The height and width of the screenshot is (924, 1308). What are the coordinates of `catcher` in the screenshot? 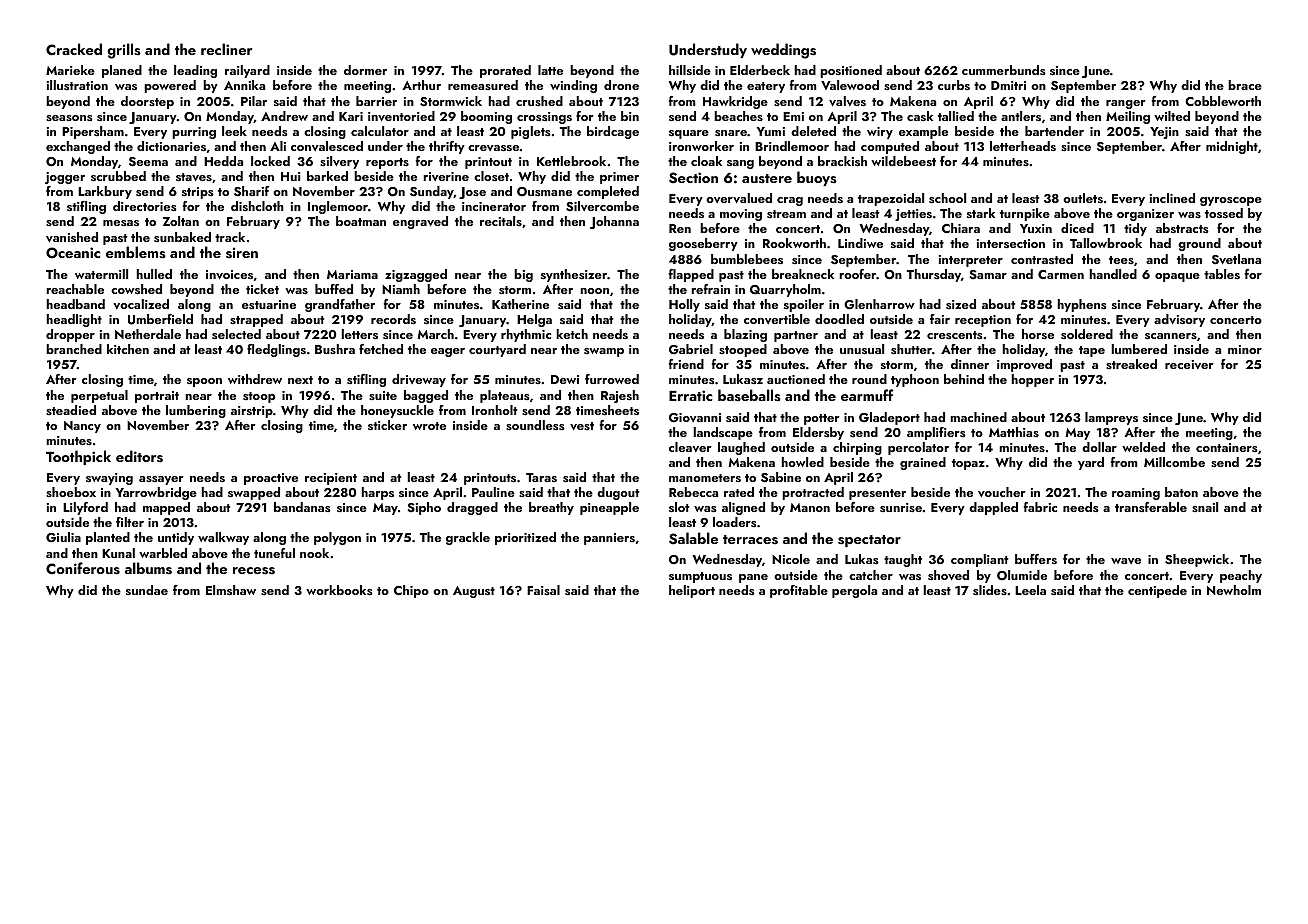 It's located at (871, 575).
